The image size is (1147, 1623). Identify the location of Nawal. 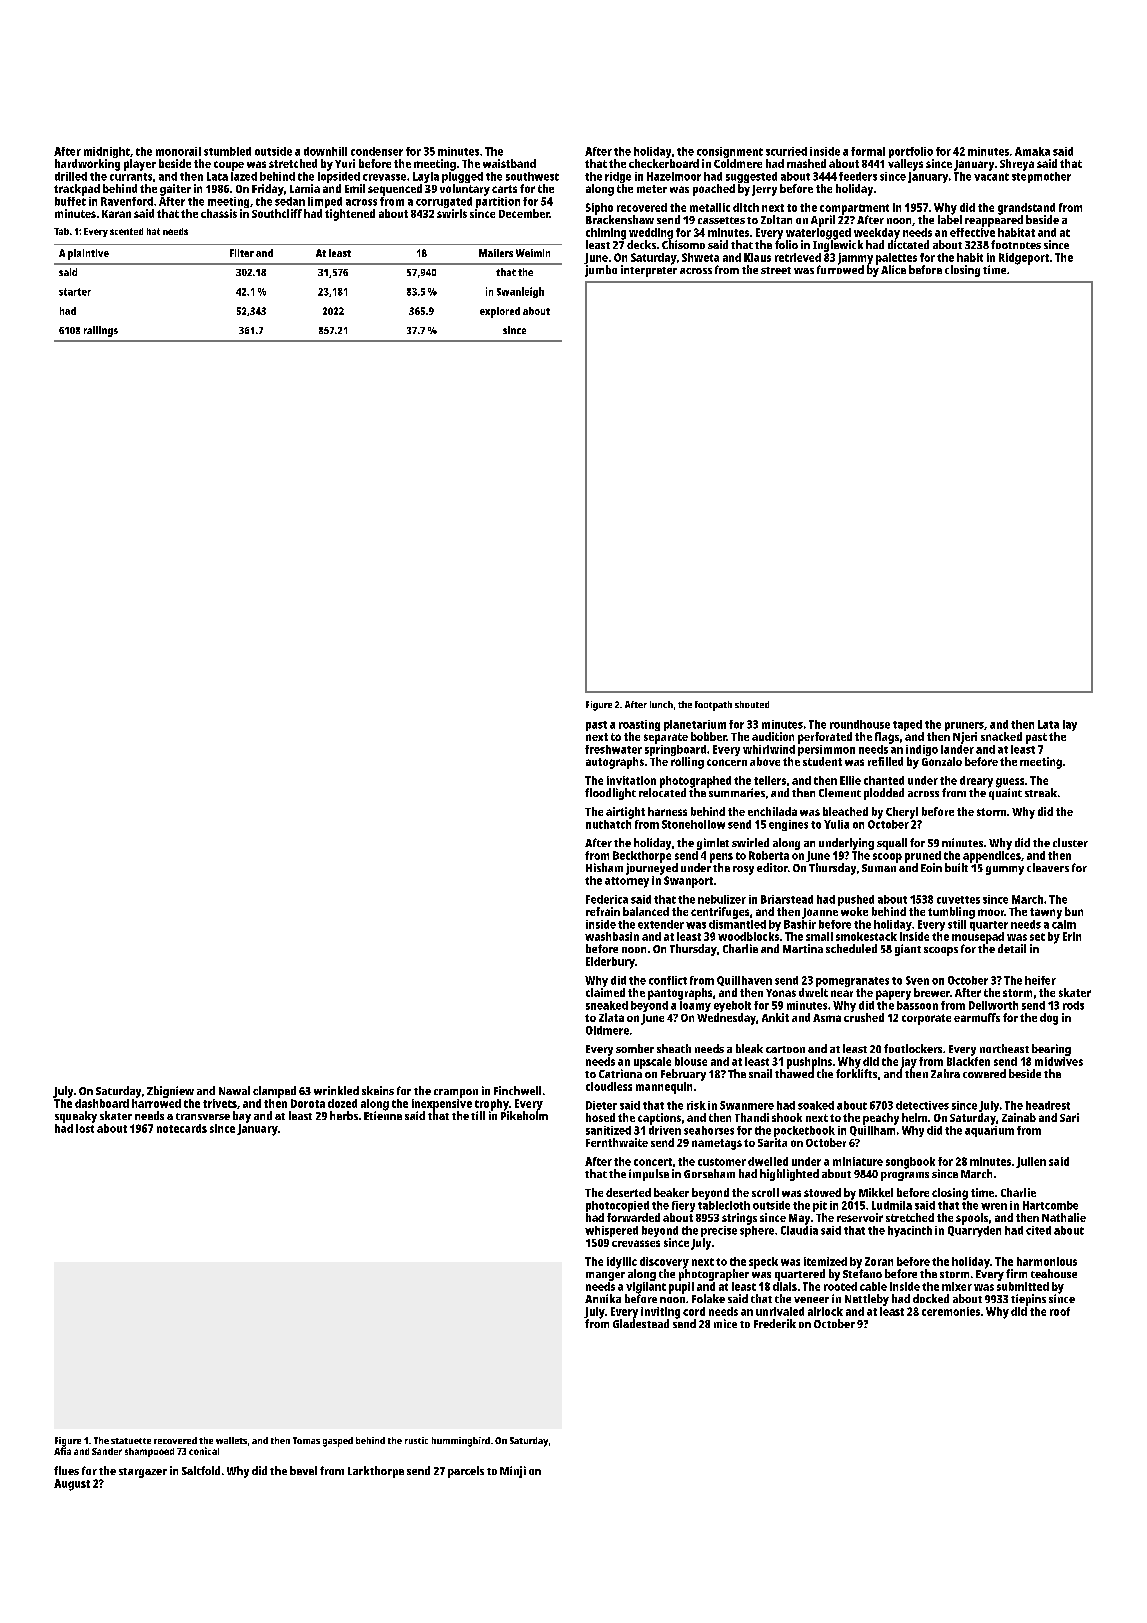
(234, 1090).
